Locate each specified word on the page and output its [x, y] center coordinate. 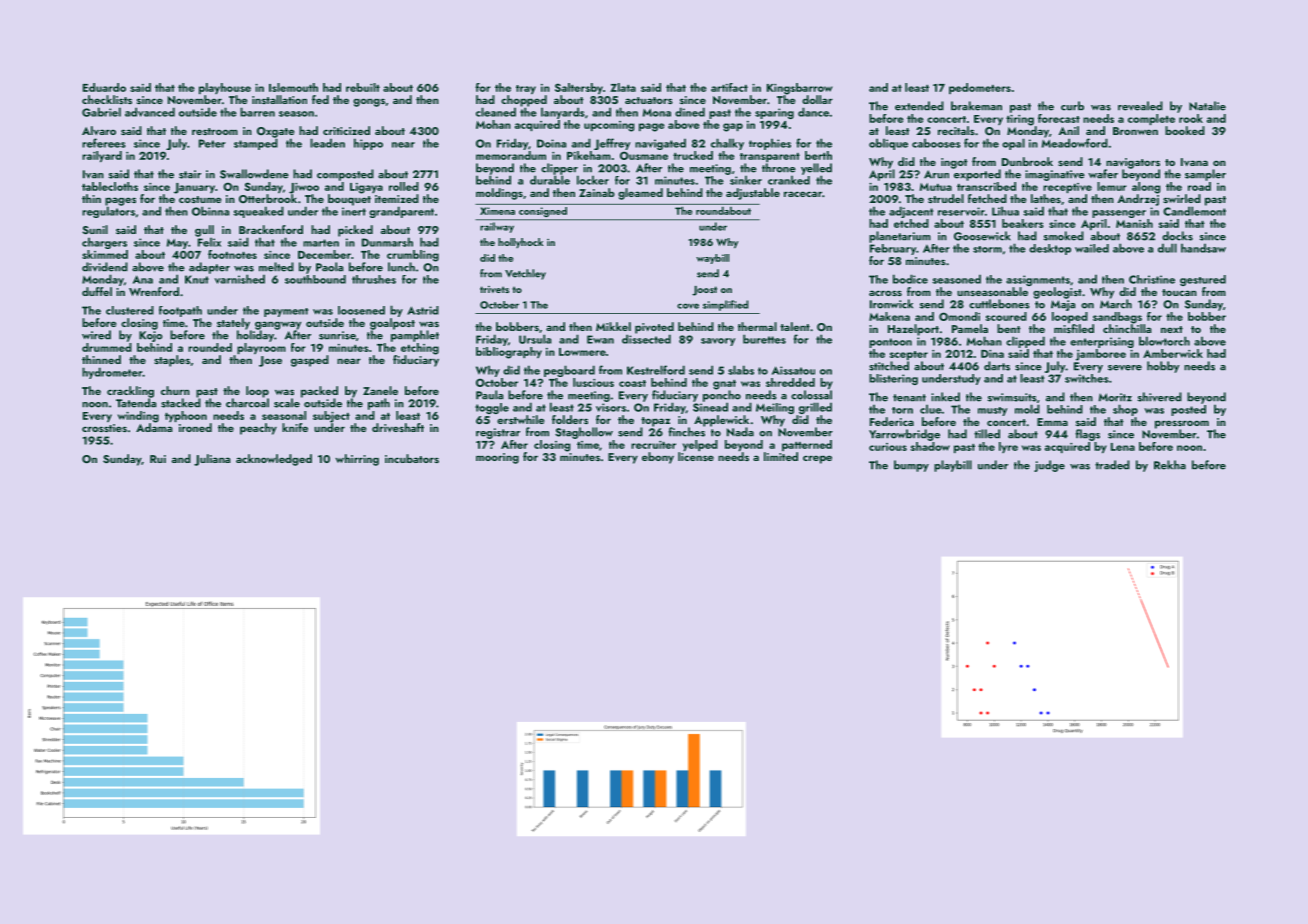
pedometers [980, 88]
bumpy [911, 466]
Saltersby [579, 88]
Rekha [1170, 465]
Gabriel [101, 112]
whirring [357, 460]
